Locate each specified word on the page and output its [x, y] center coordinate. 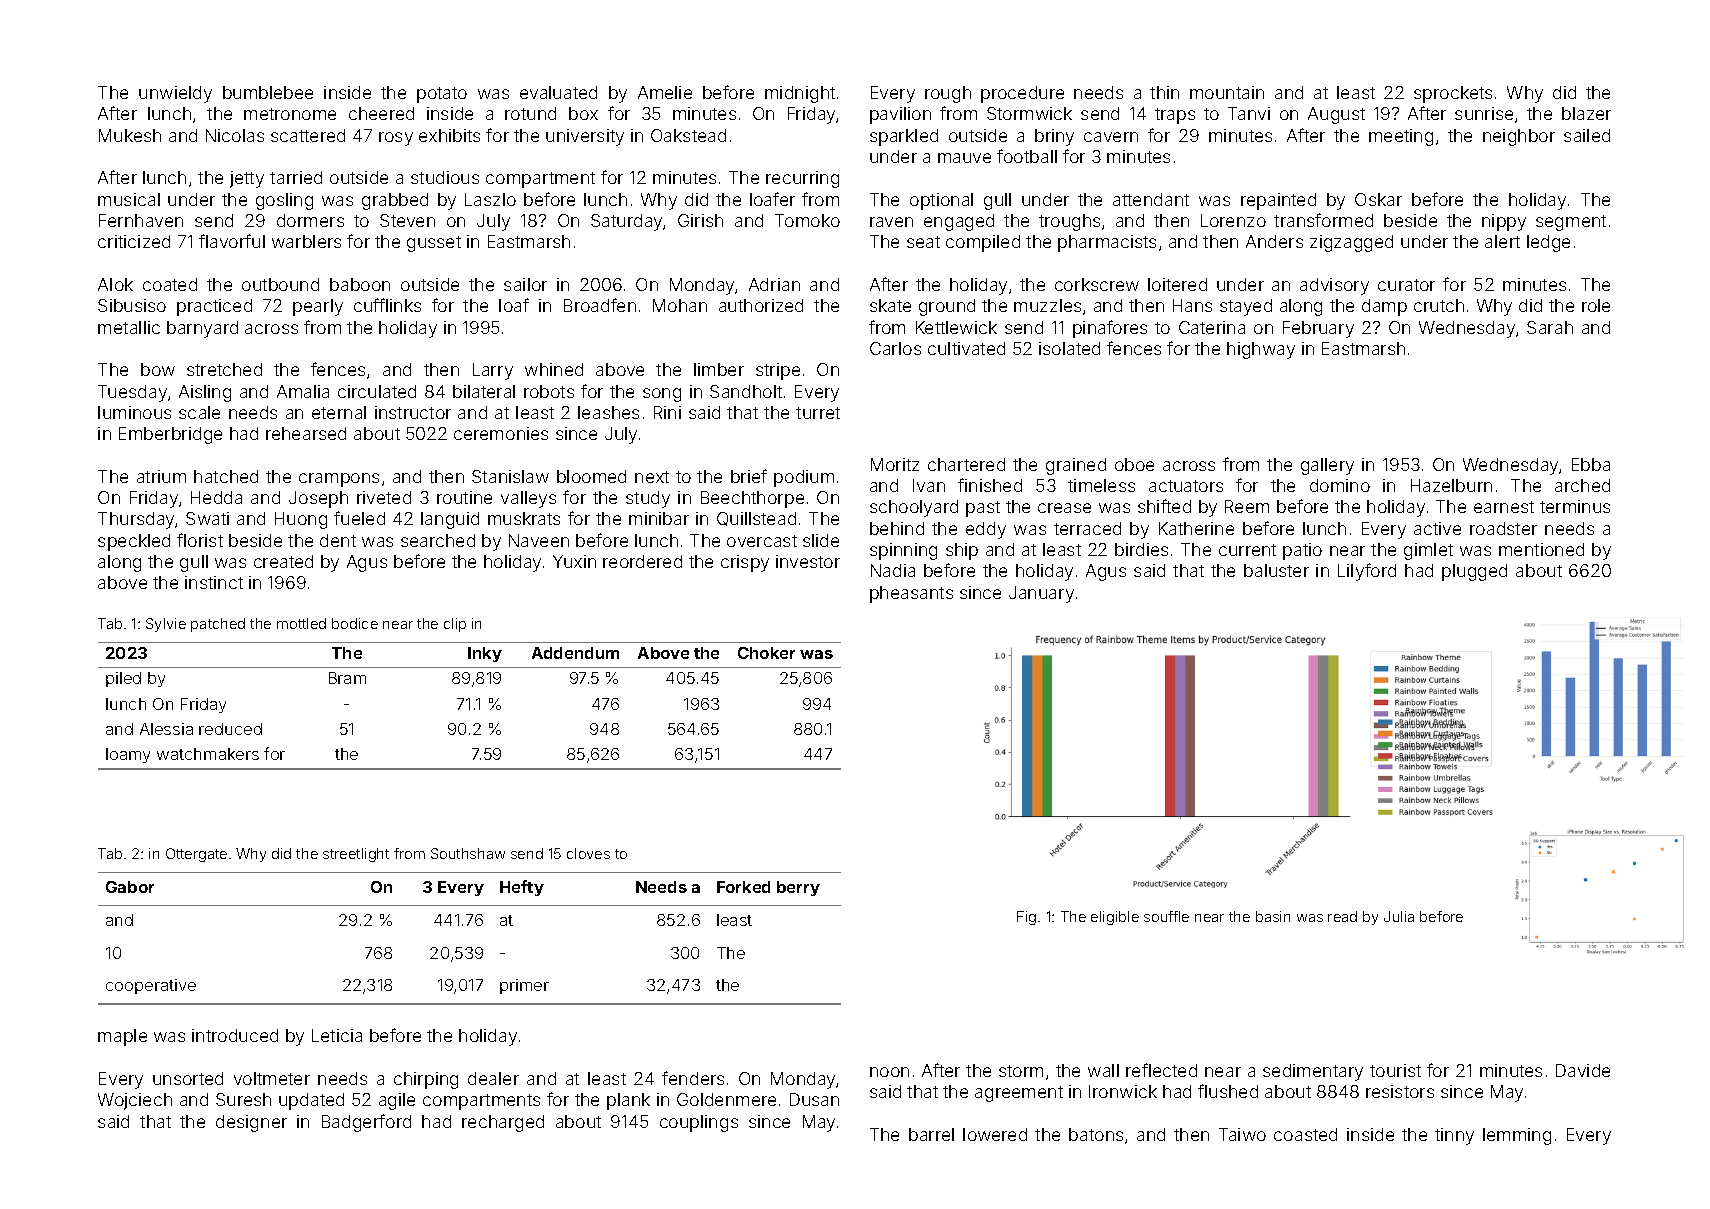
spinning [903, 551]
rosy [396, 139]
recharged [503, 1123]
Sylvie [166, 625]
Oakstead [688, 135]
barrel [931, 1134]
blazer [1586, 113]
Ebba [1591, 464]
